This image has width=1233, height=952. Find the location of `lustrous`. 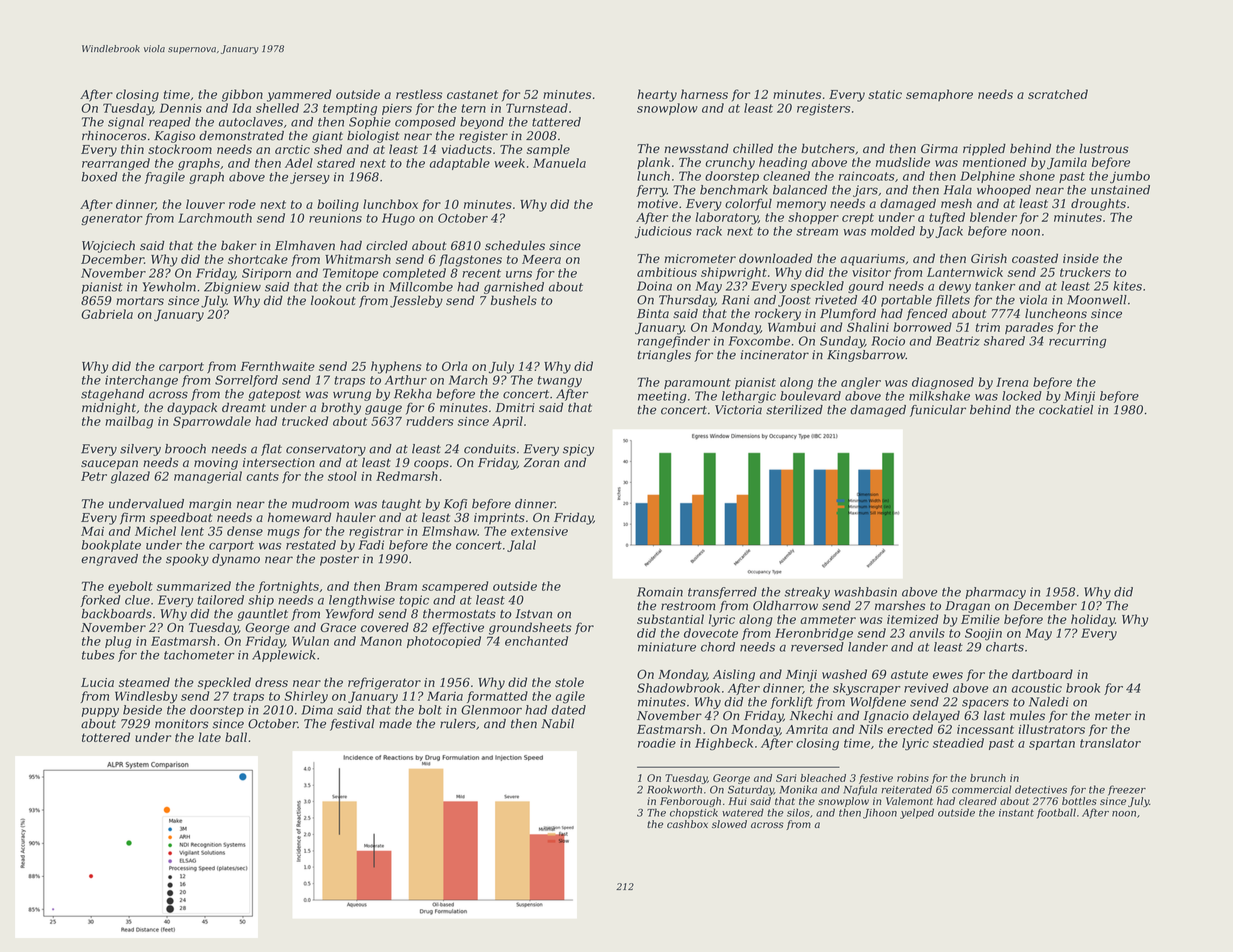

lustrous is located at coordinates (1104, 149).
